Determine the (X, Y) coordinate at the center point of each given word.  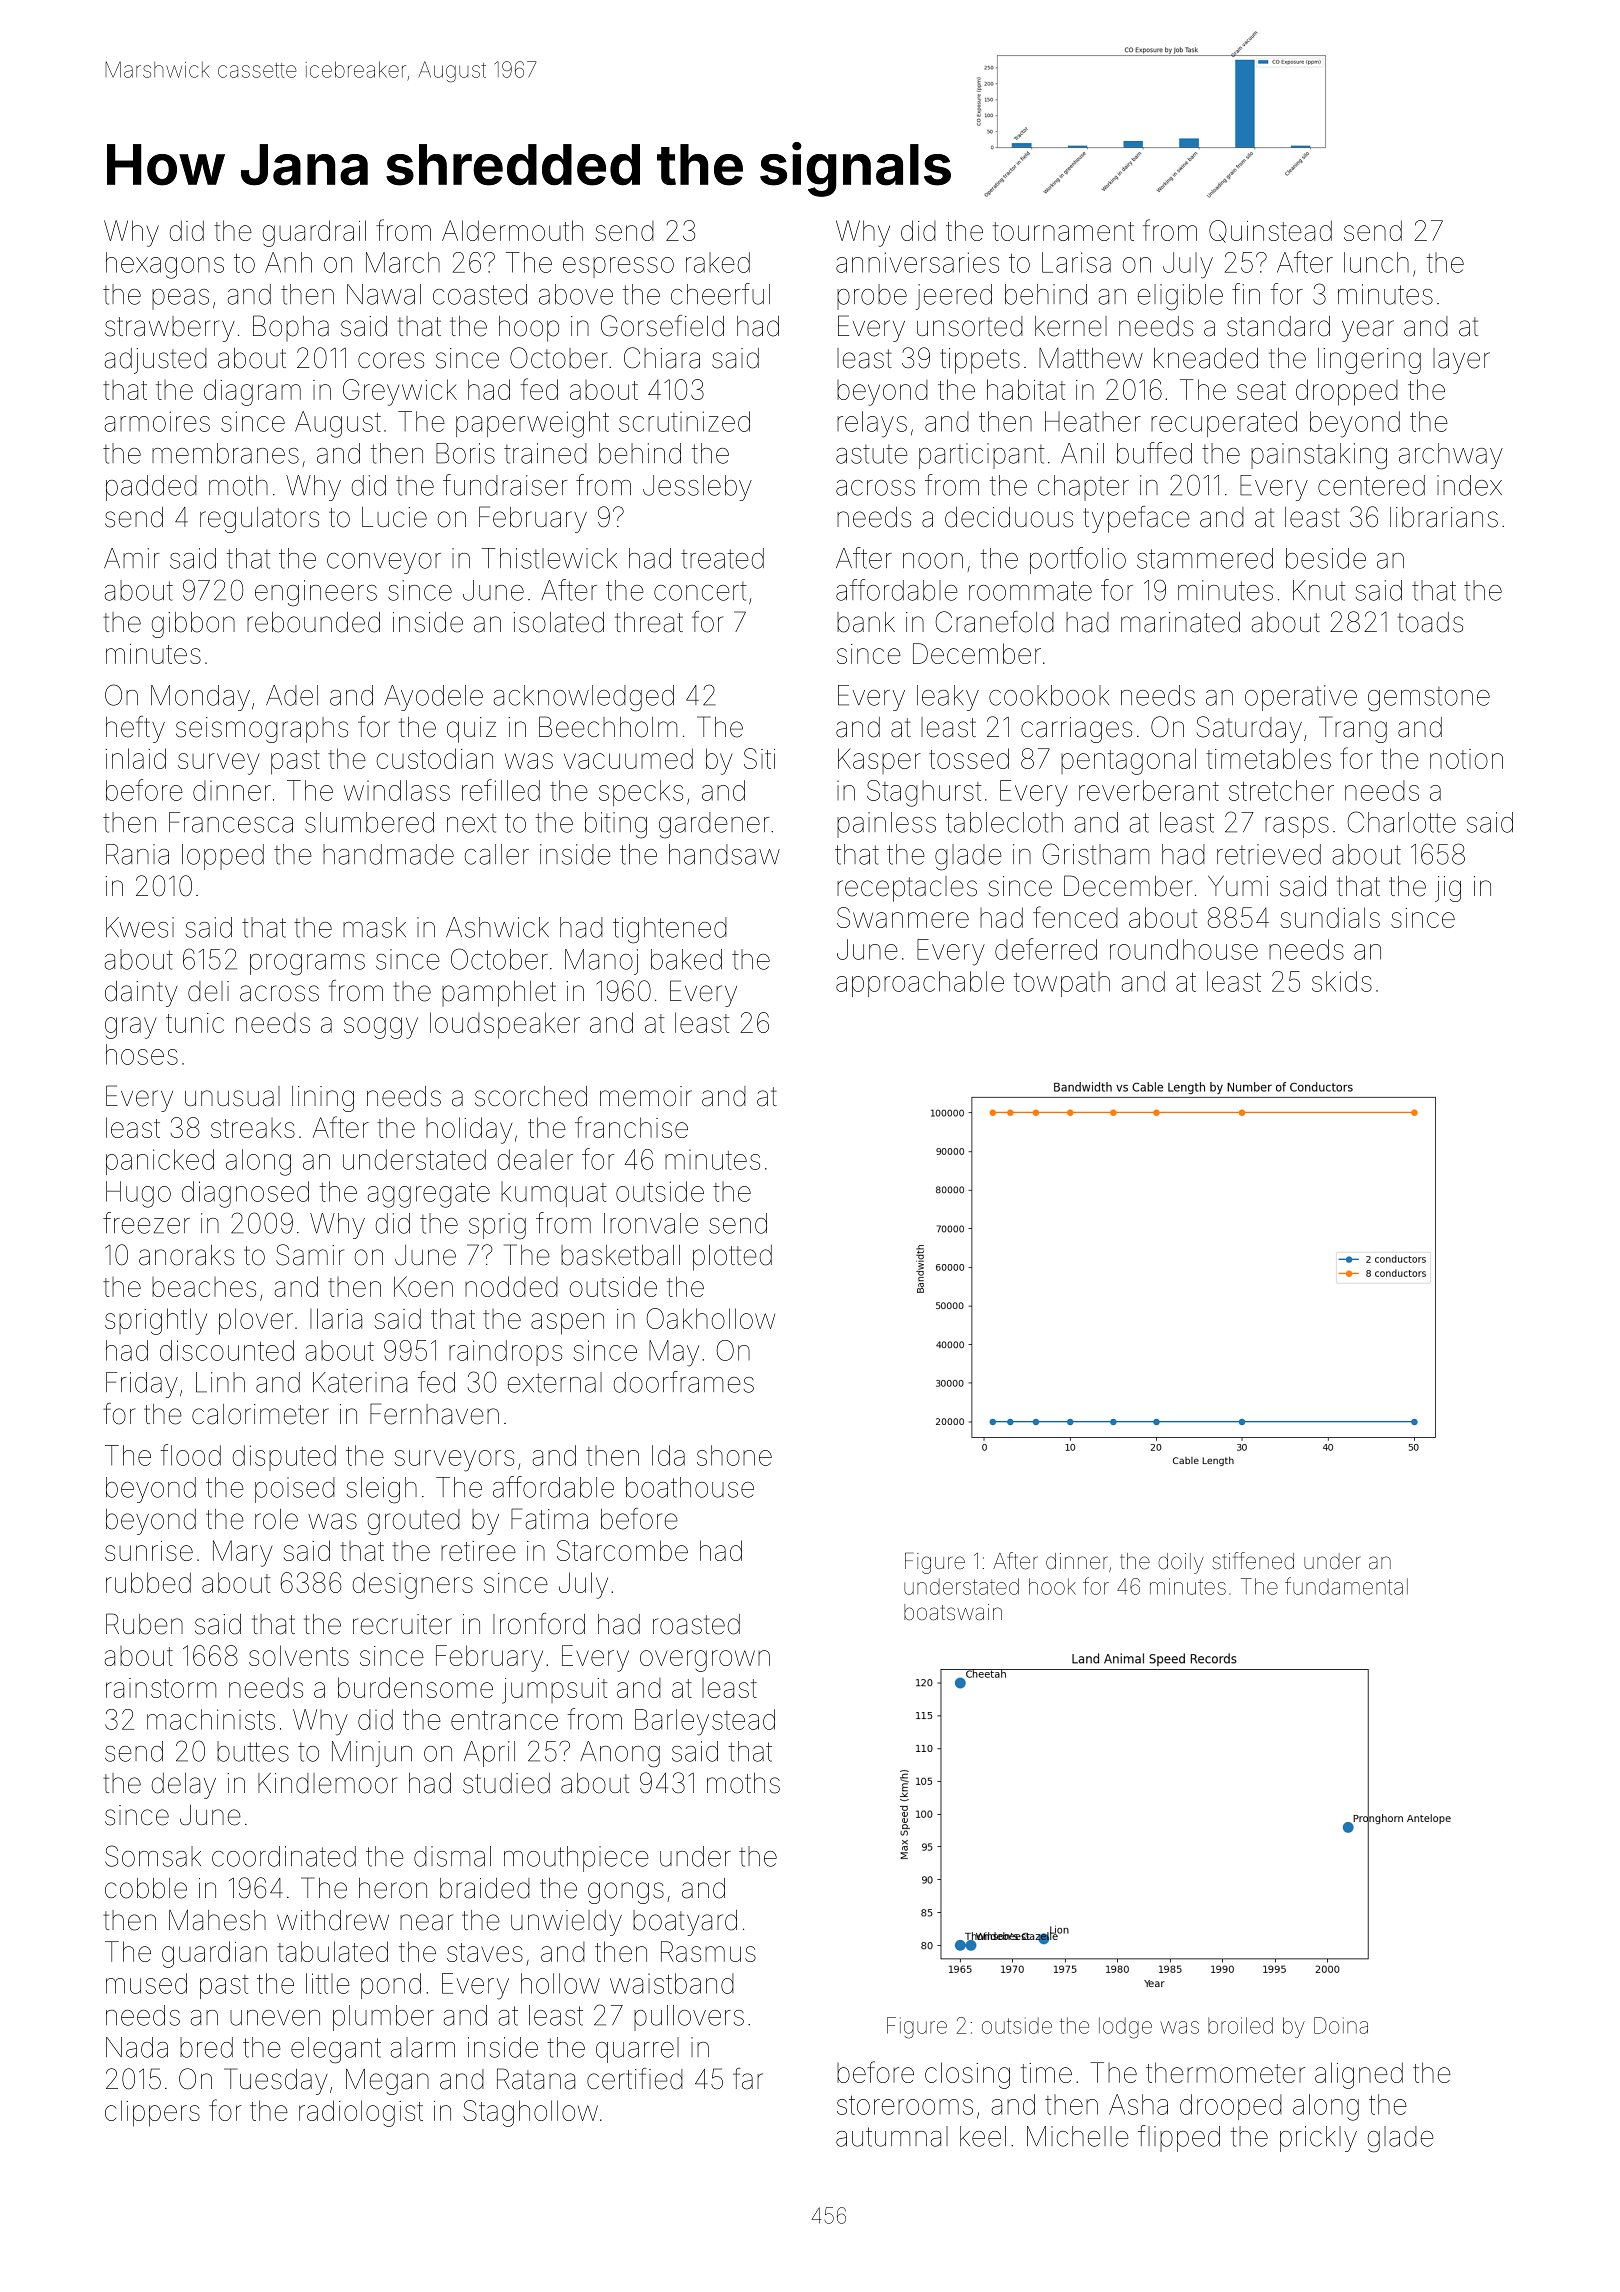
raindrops (505, 1353)
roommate (1030, 591)
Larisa (1076, 262)
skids (1342, 981)
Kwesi (140, 927)
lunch (1376, 262)
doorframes (684, 1382)
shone (734, 1455)
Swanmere (903, 917)
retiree (478, 1551)
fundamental (1346, 1586)
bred (206, 2047)
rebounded (313, 622)
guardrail (314, 233)
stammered (1205, 558)
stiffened (1253, 1561)
